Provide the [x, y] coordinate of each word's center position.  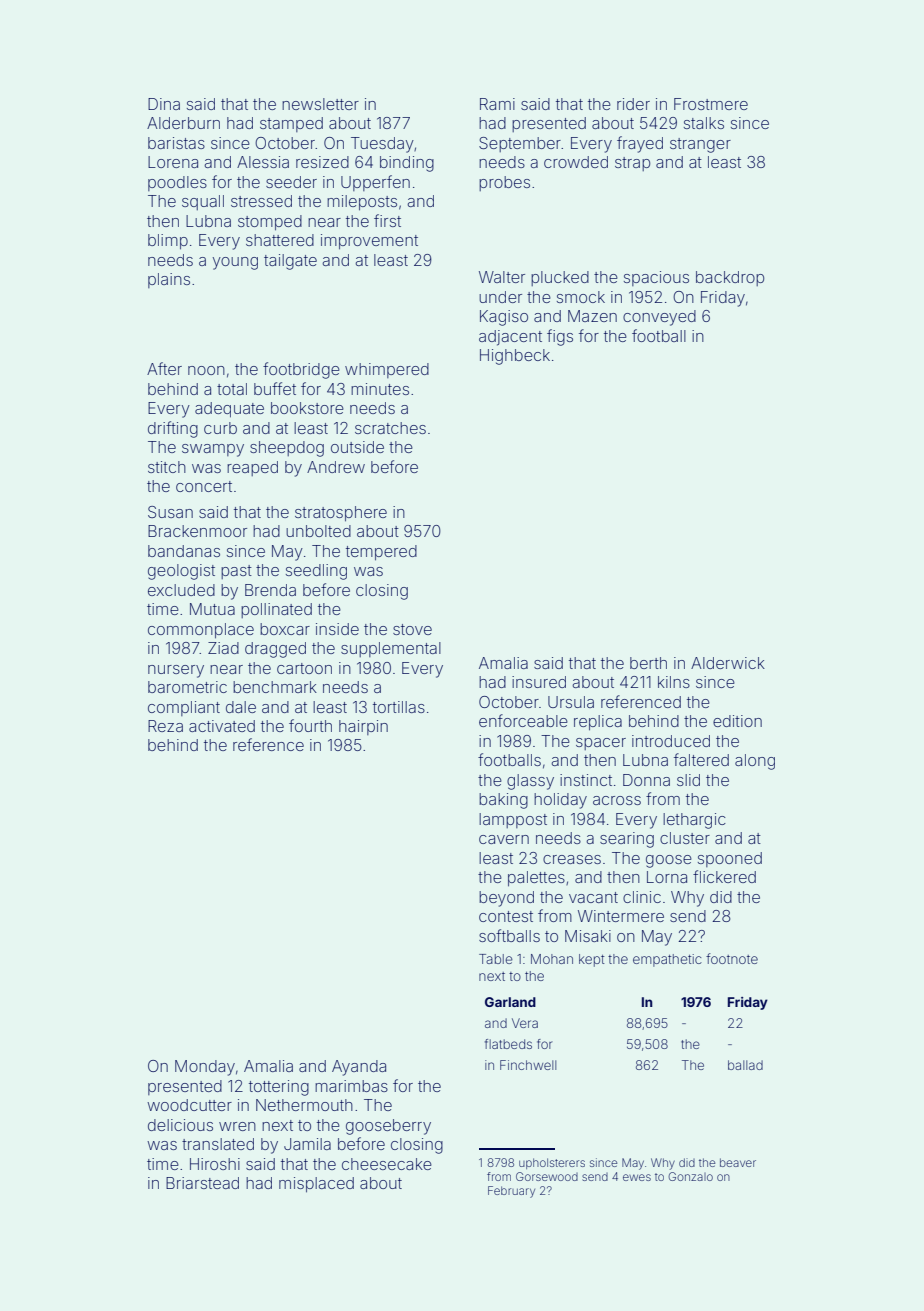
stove [412, 629]
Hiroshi [215, 1164]
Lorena [173, 162]
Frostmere [711, 104]
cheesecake [387, 1164]
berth [648, 663]
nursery [176, 671]
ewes [637, 1177]
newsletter [320, 104]
